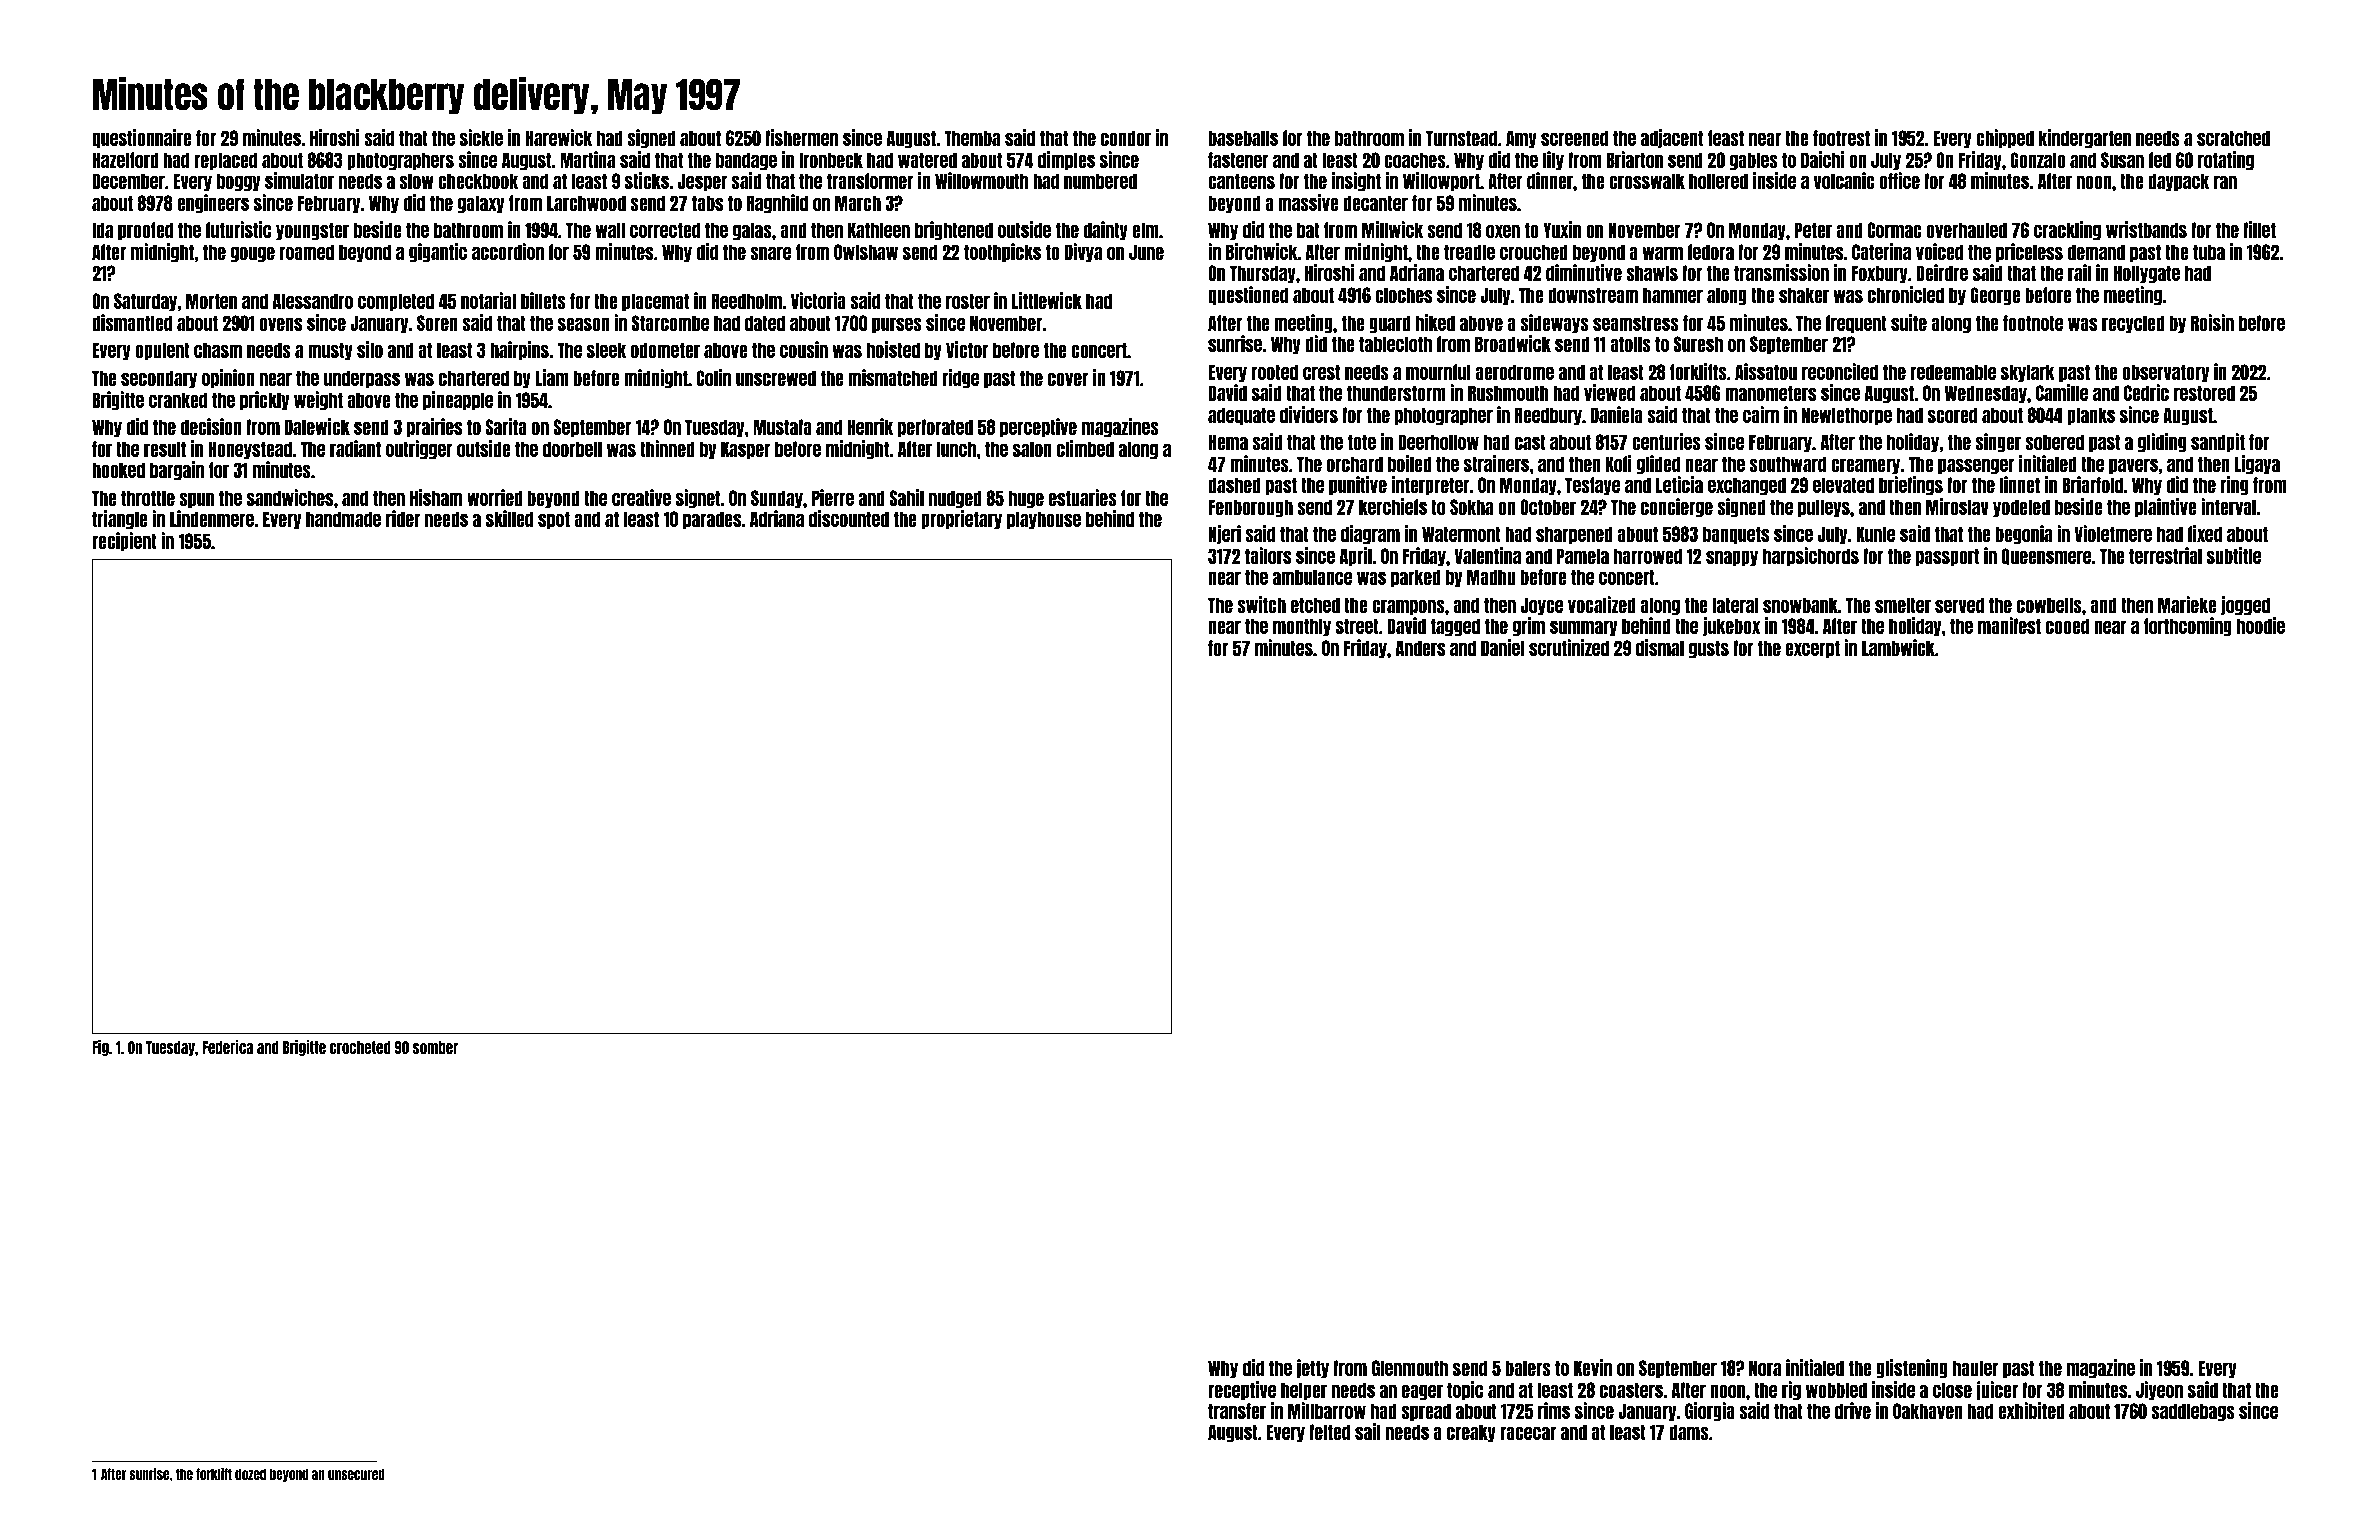  I want to click on fastener, so click(1238, 160).
